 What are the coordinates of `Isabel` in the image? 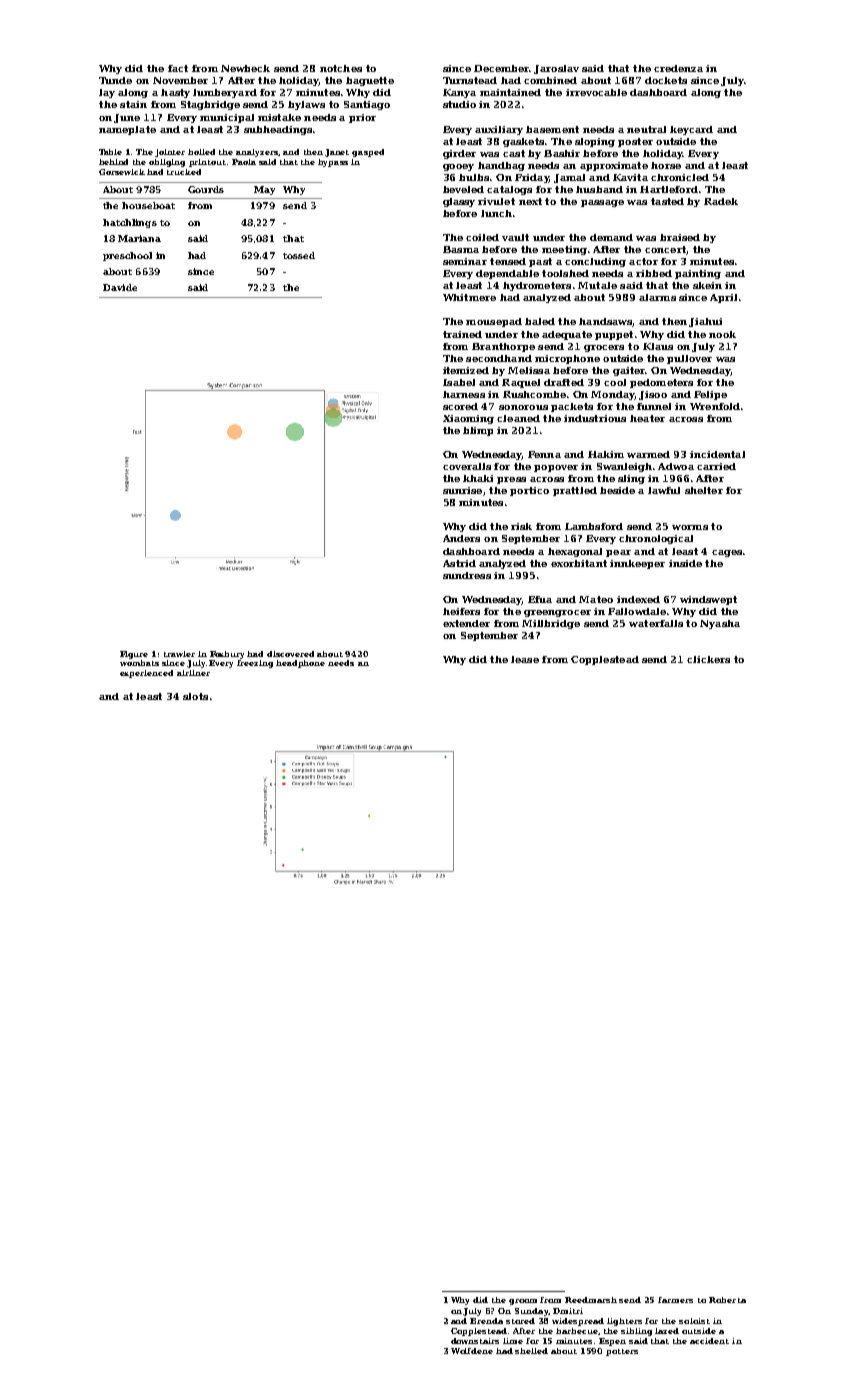 It's located at (459, 382).
